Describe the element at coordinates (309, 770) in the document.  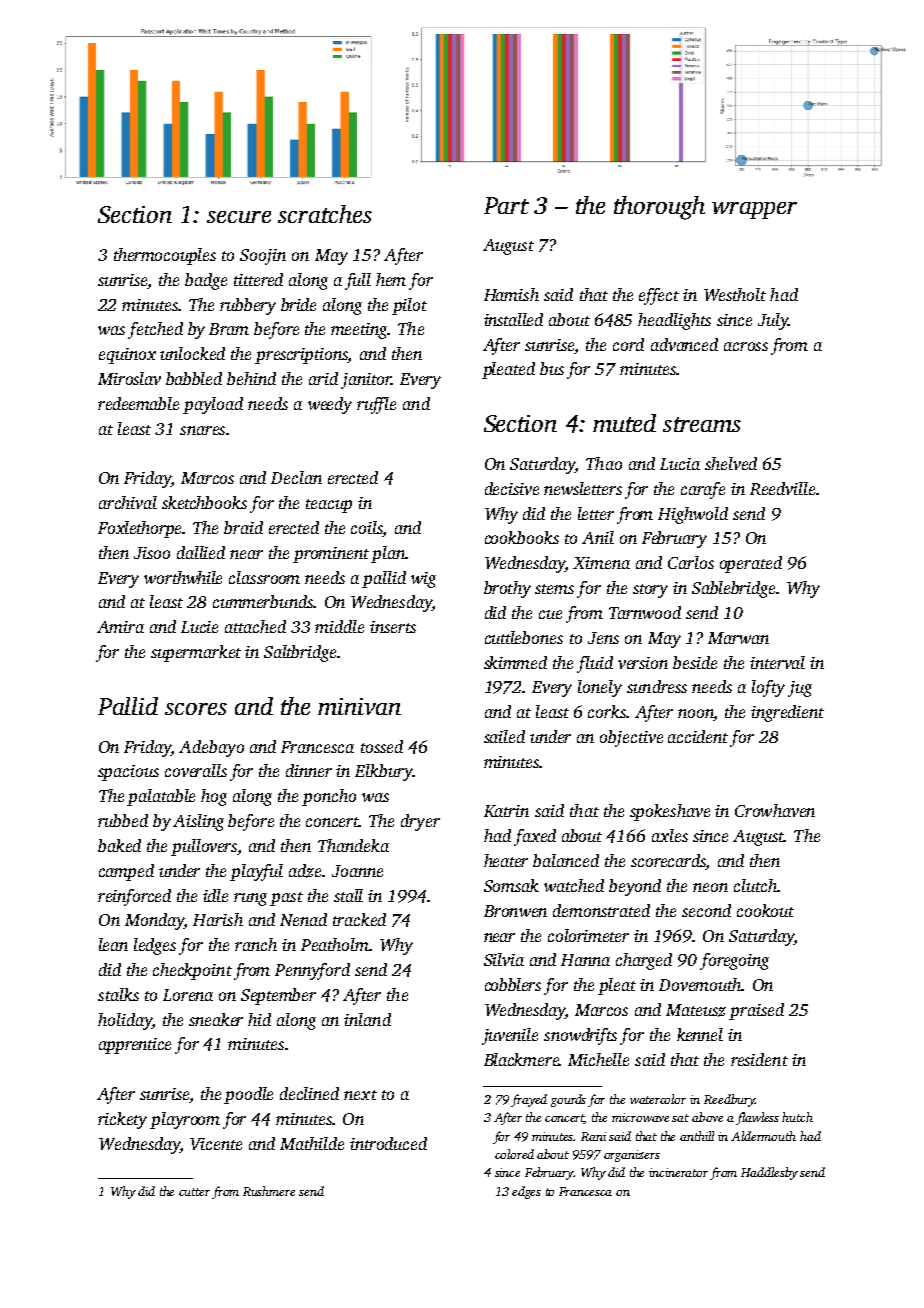
I see `dinner` at that location.
